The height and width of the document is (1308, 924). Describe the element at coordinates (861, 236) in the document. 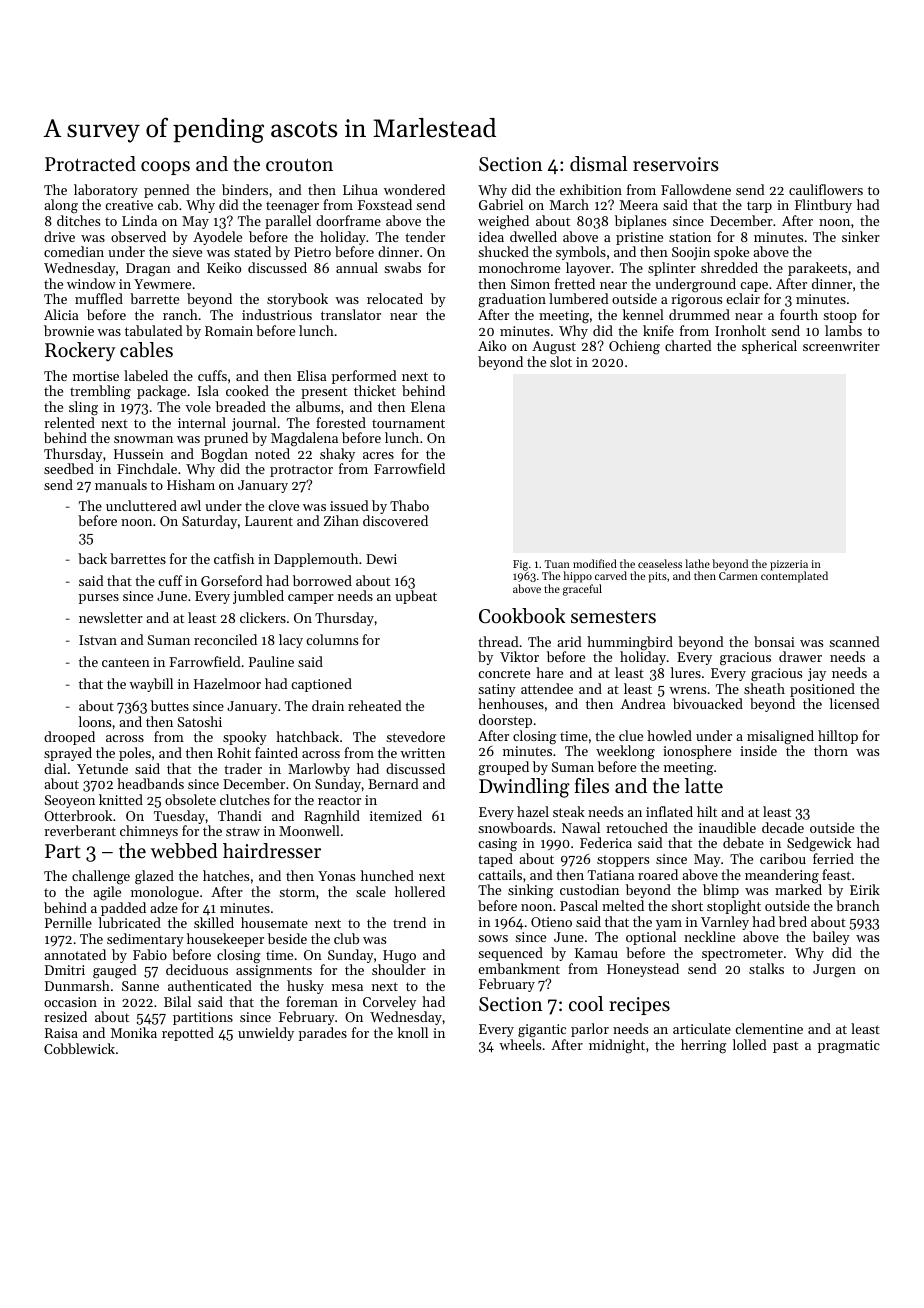

I see `sinker` at that location.
